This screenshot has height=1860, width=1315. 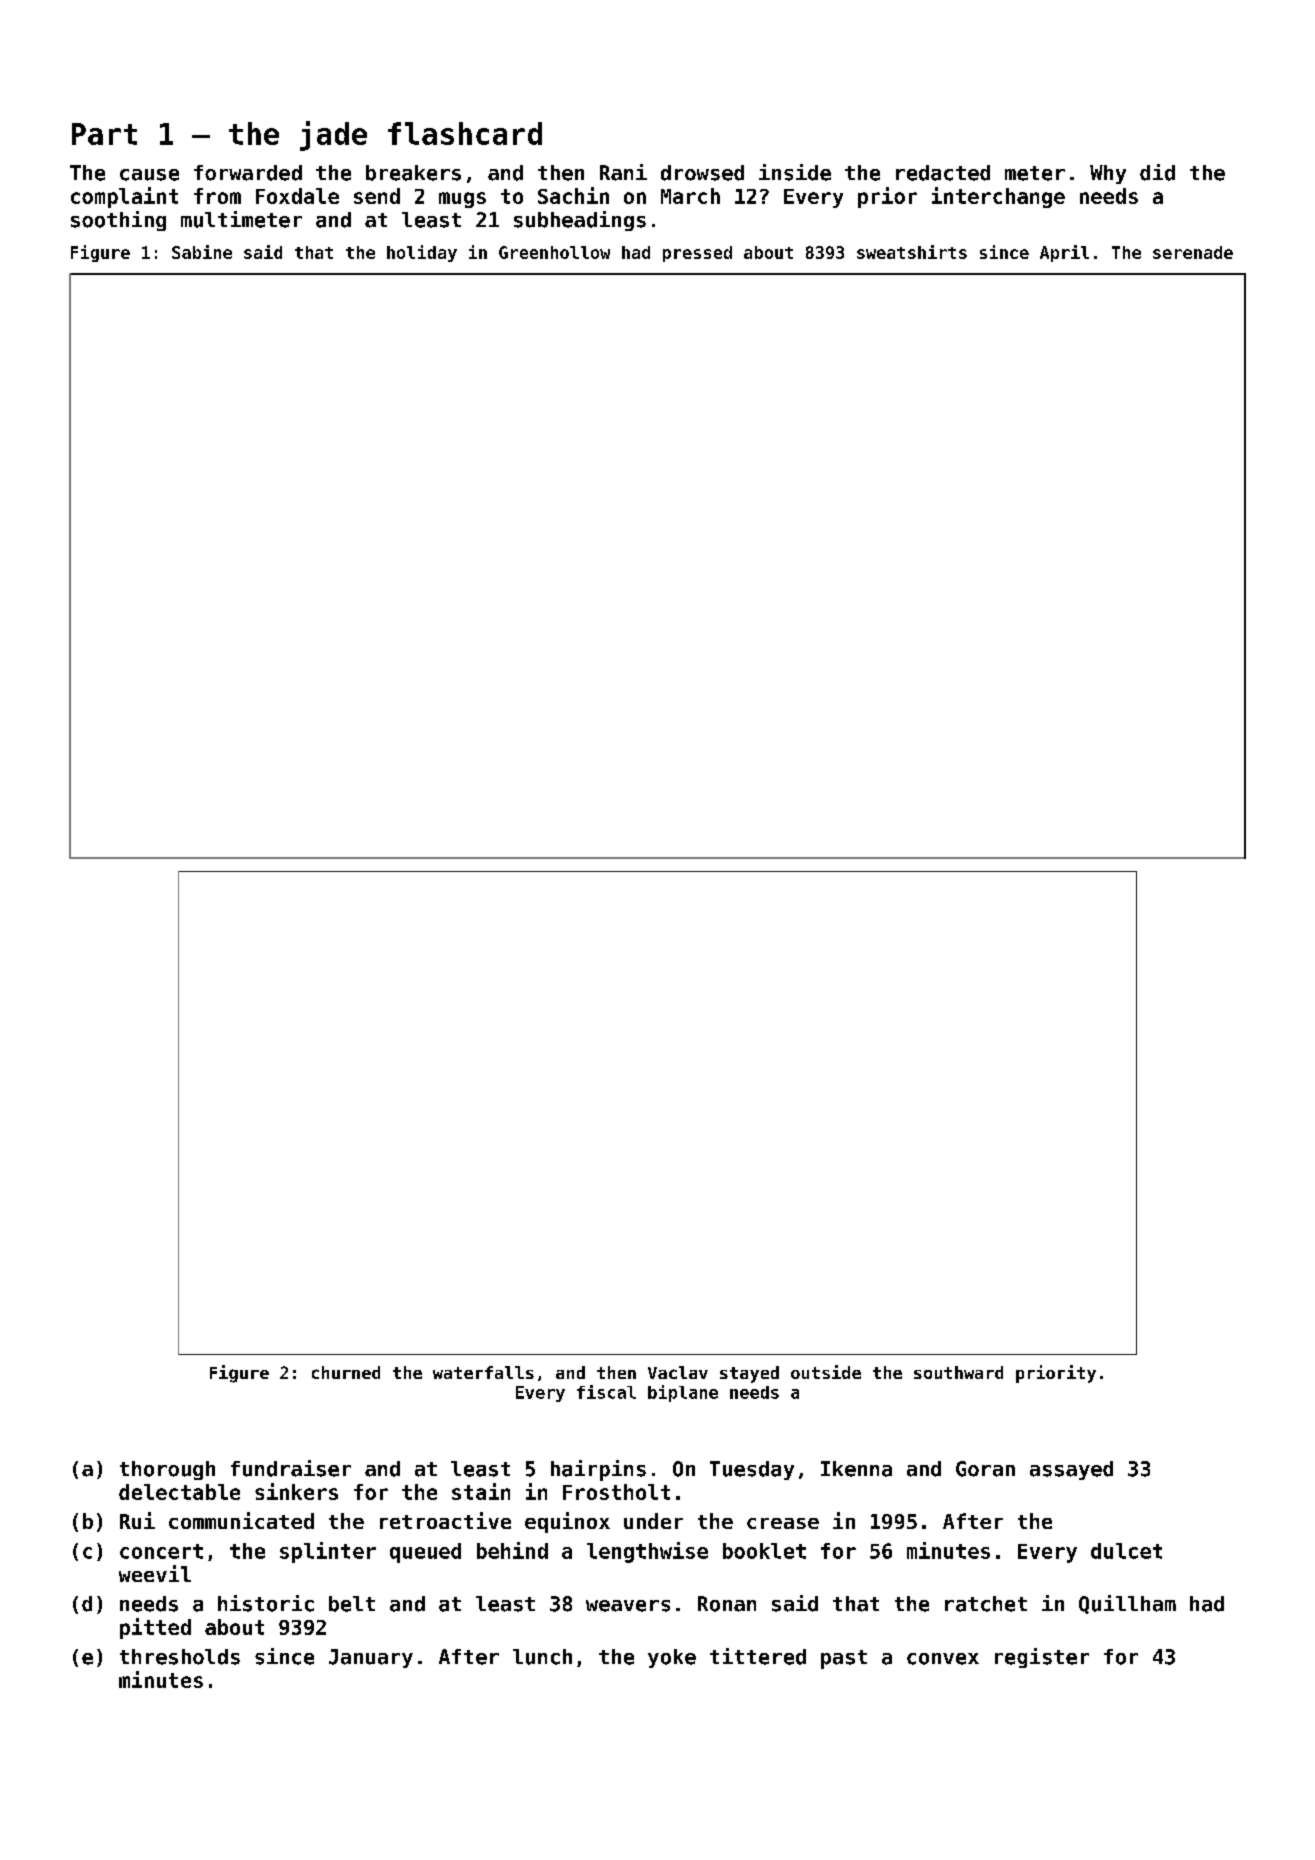 I want to click on churned, so click(x=346, y=1372).
